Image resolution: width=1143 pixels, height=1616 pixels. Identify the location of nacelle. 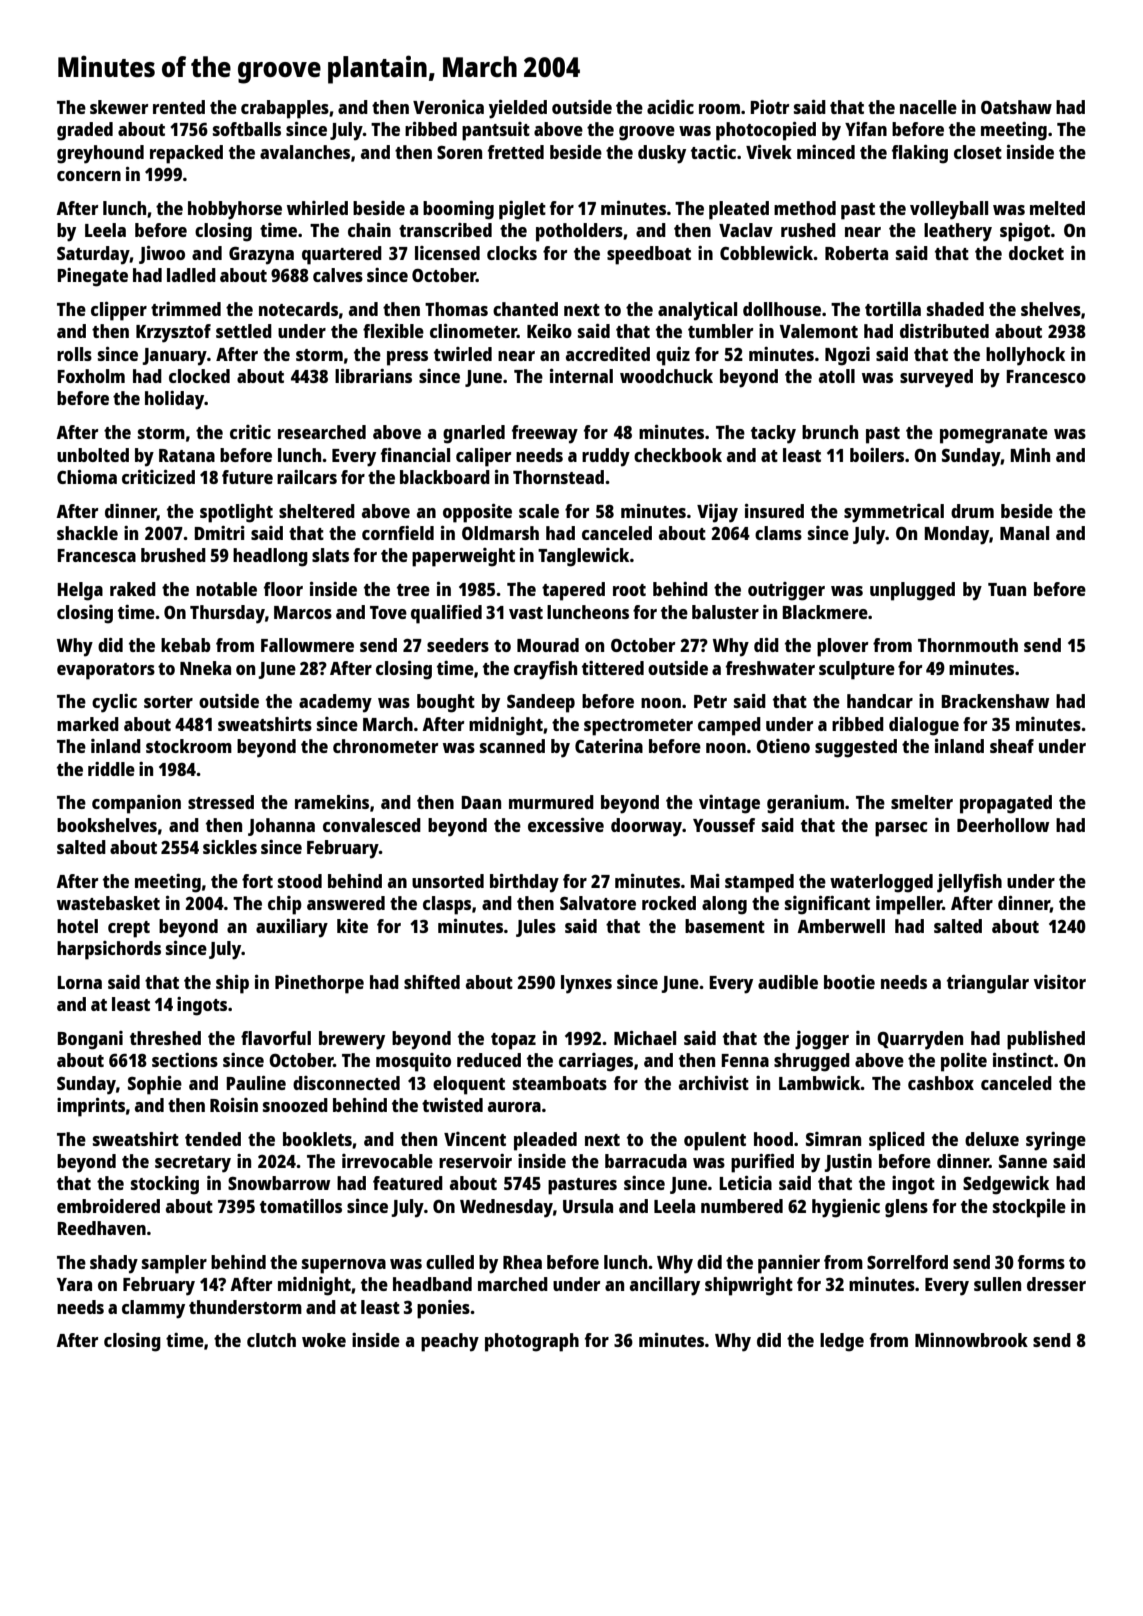
(928, 107).
